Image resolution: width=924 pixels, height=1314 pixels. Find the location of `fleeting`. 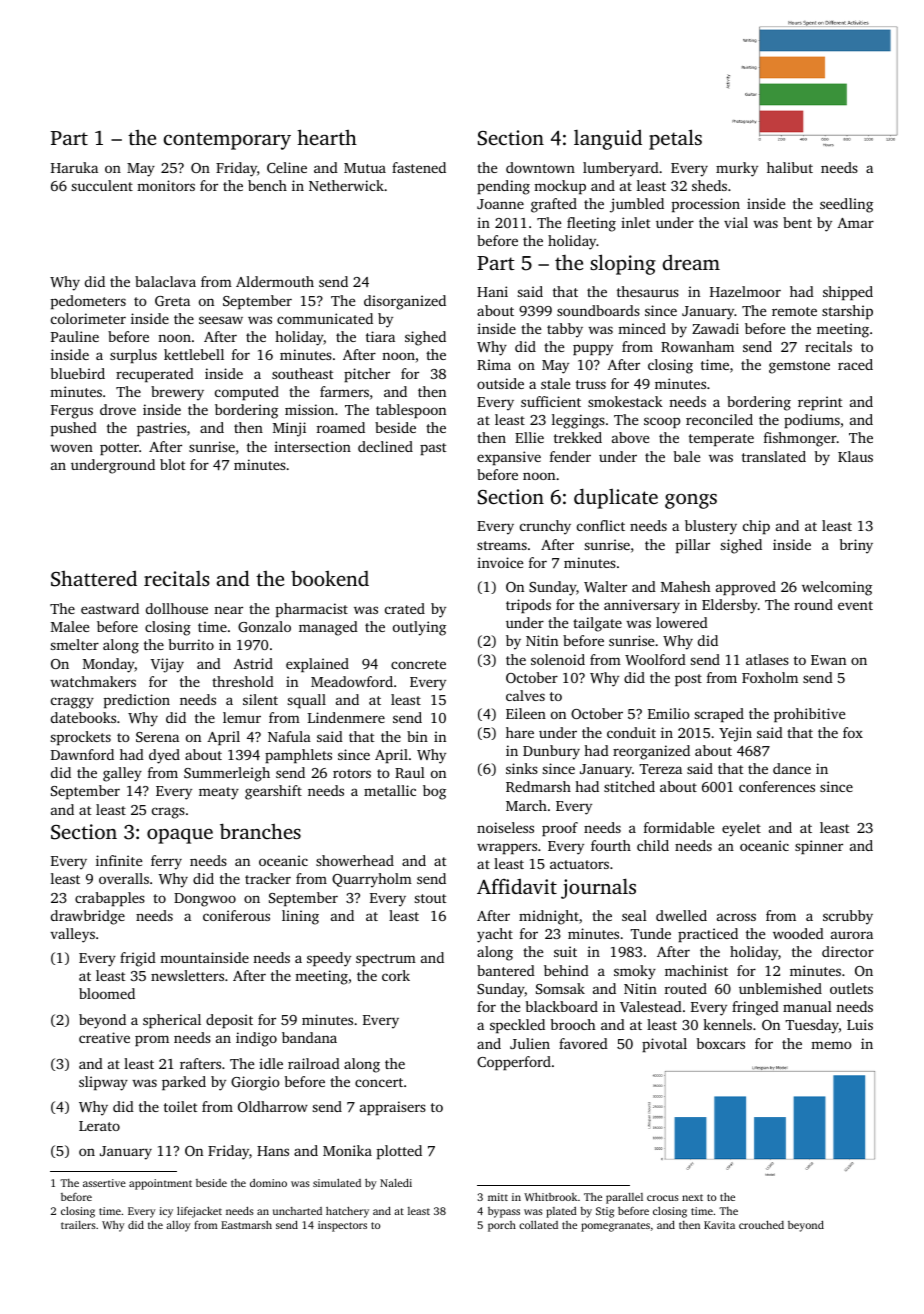

fleeting is located at coordinates (591, 224).
